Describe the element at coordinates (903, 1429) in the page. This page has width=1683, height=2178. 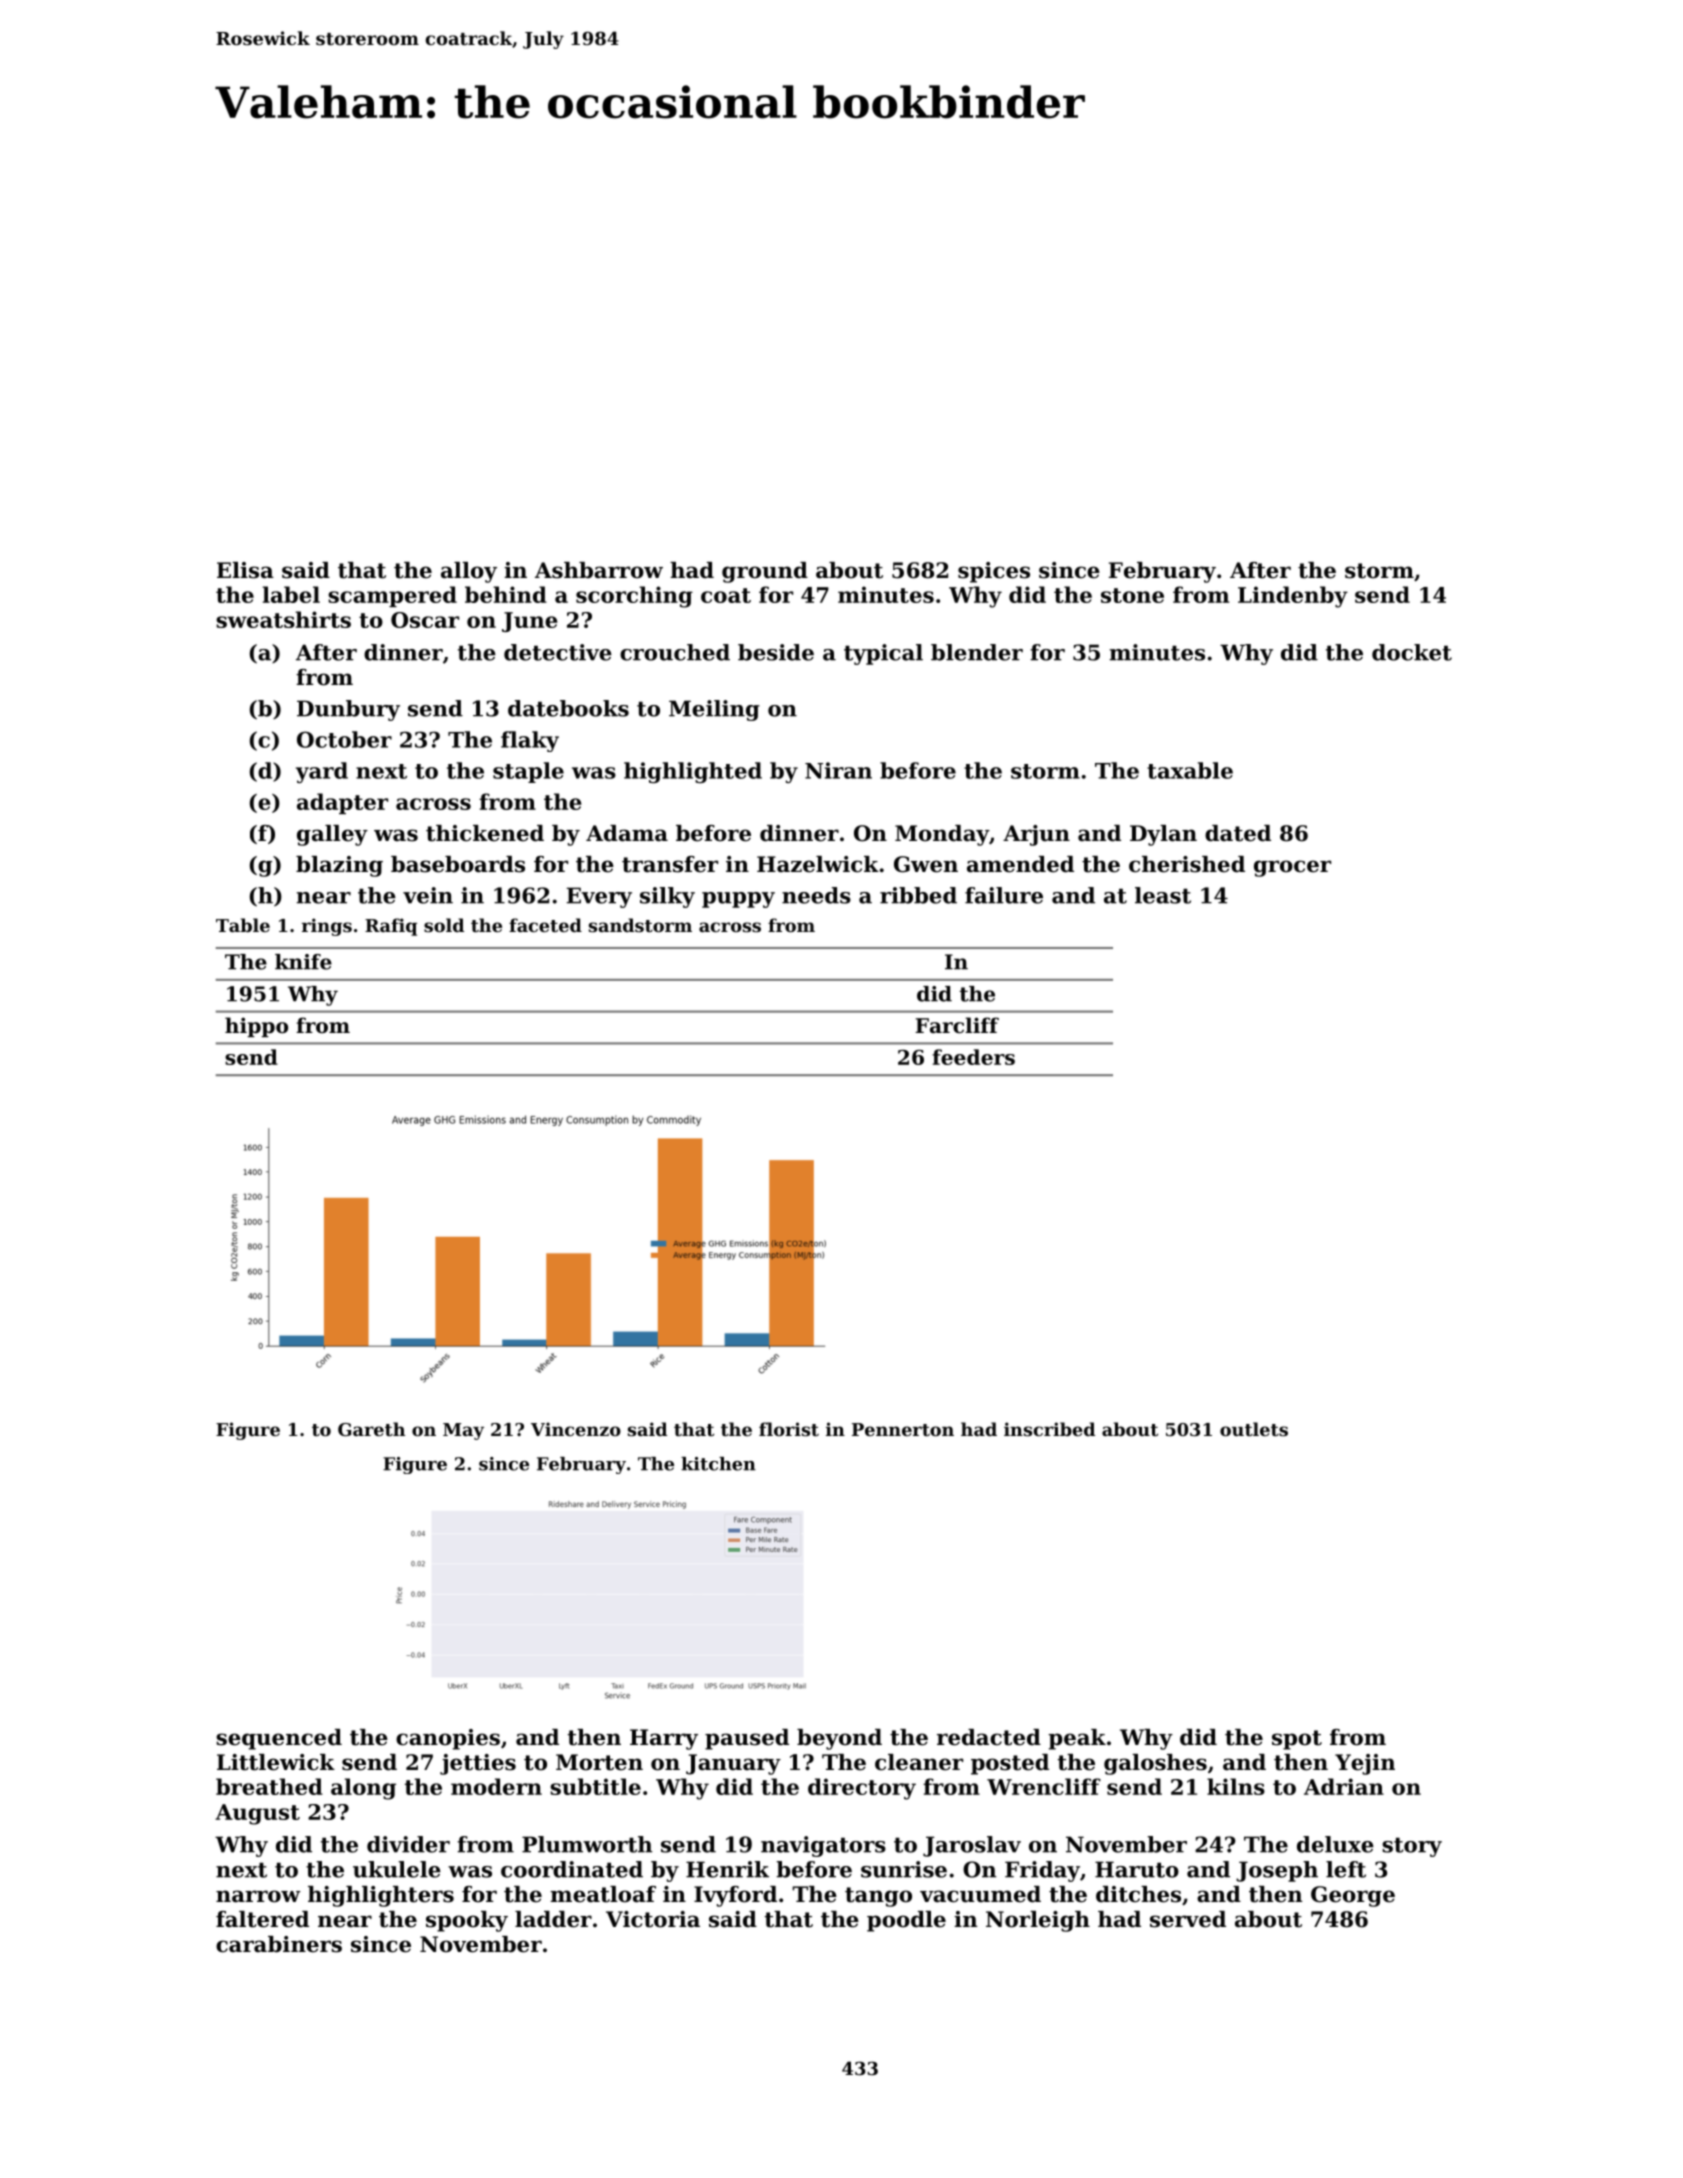
I see `Pennerton` at that location.
